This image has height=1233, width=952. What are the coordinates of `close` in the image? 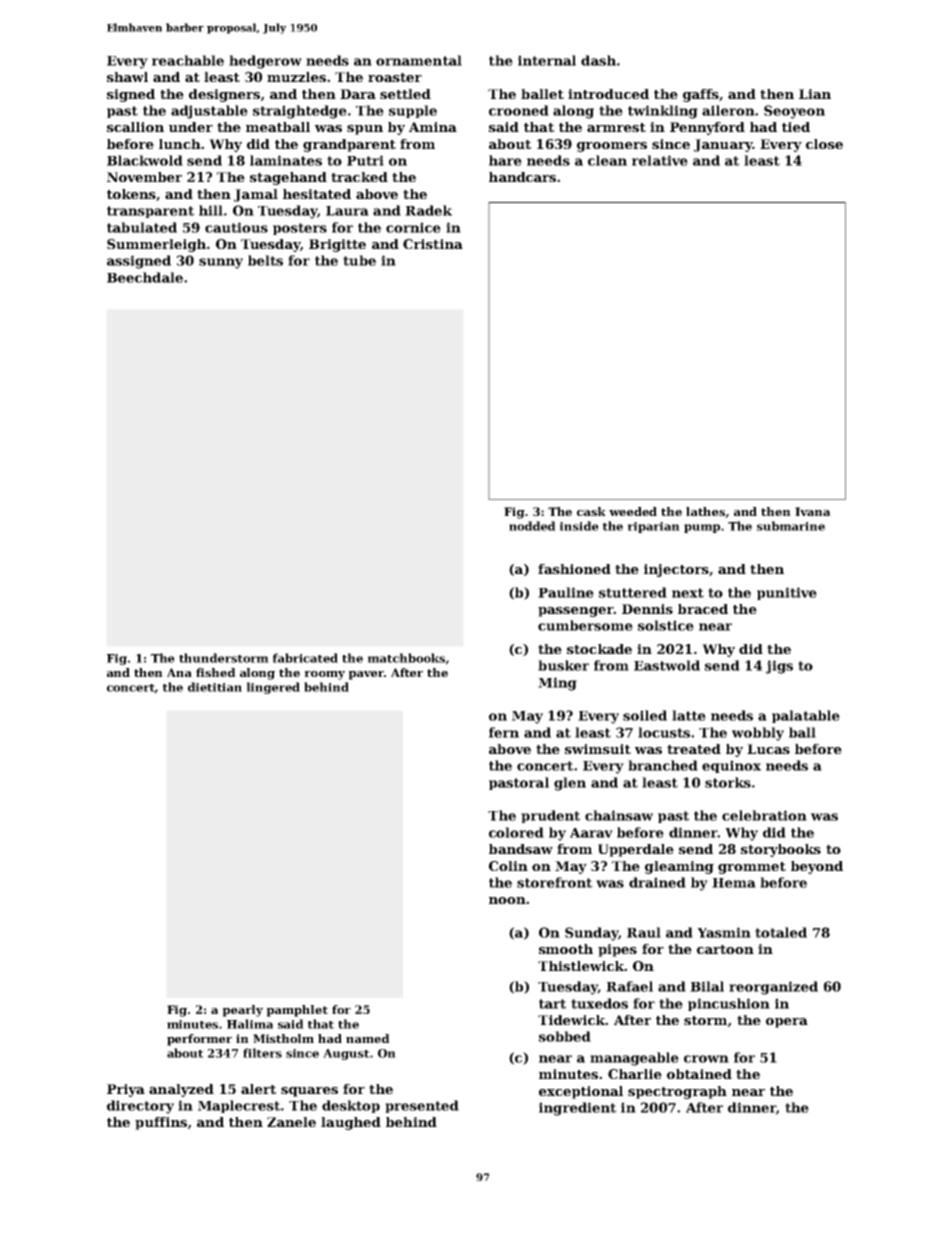 It's located at (824, 144).
